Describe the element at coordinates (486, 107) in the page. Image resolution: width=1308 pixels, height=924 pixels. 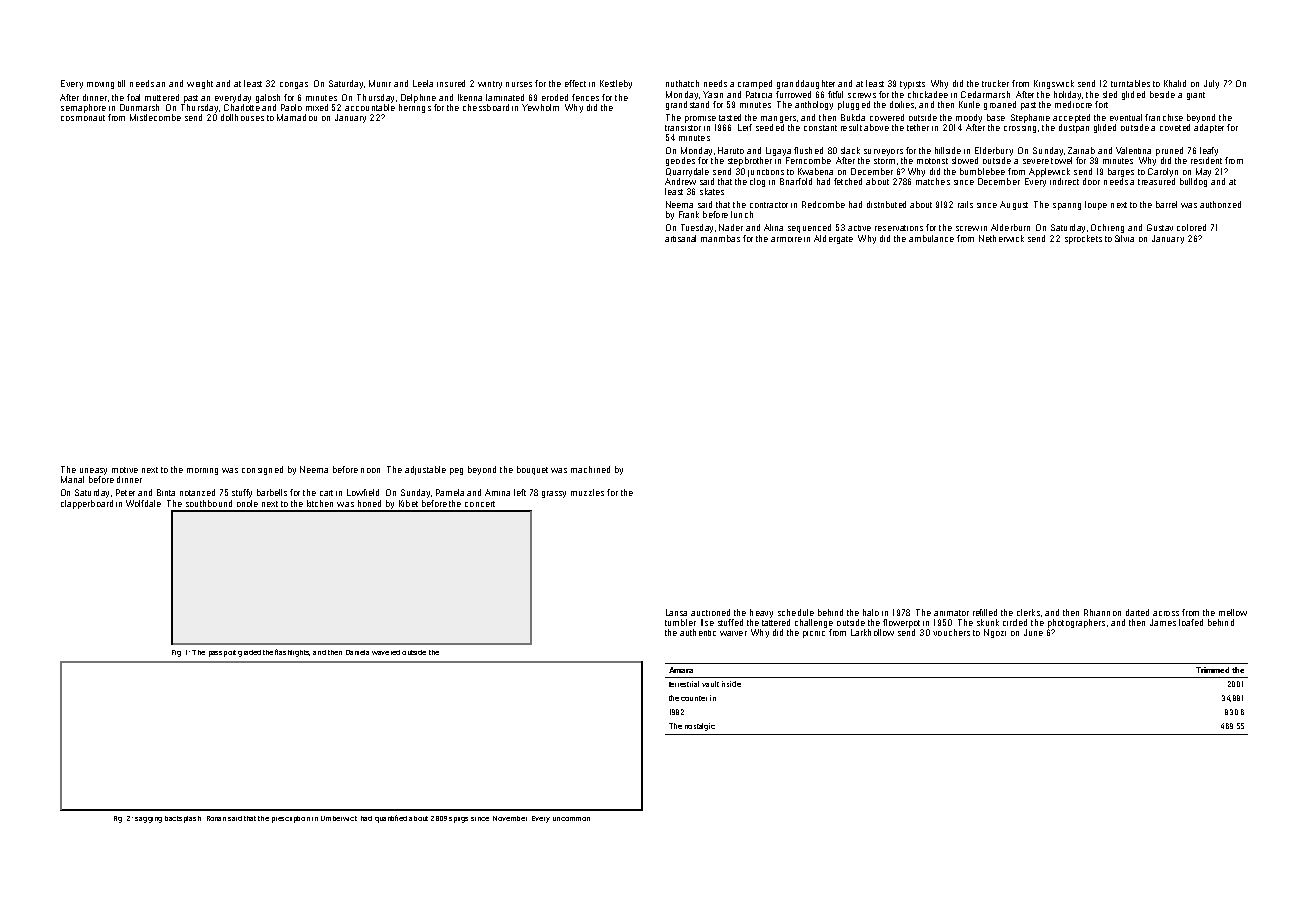
I see `chessboard` at that location.
